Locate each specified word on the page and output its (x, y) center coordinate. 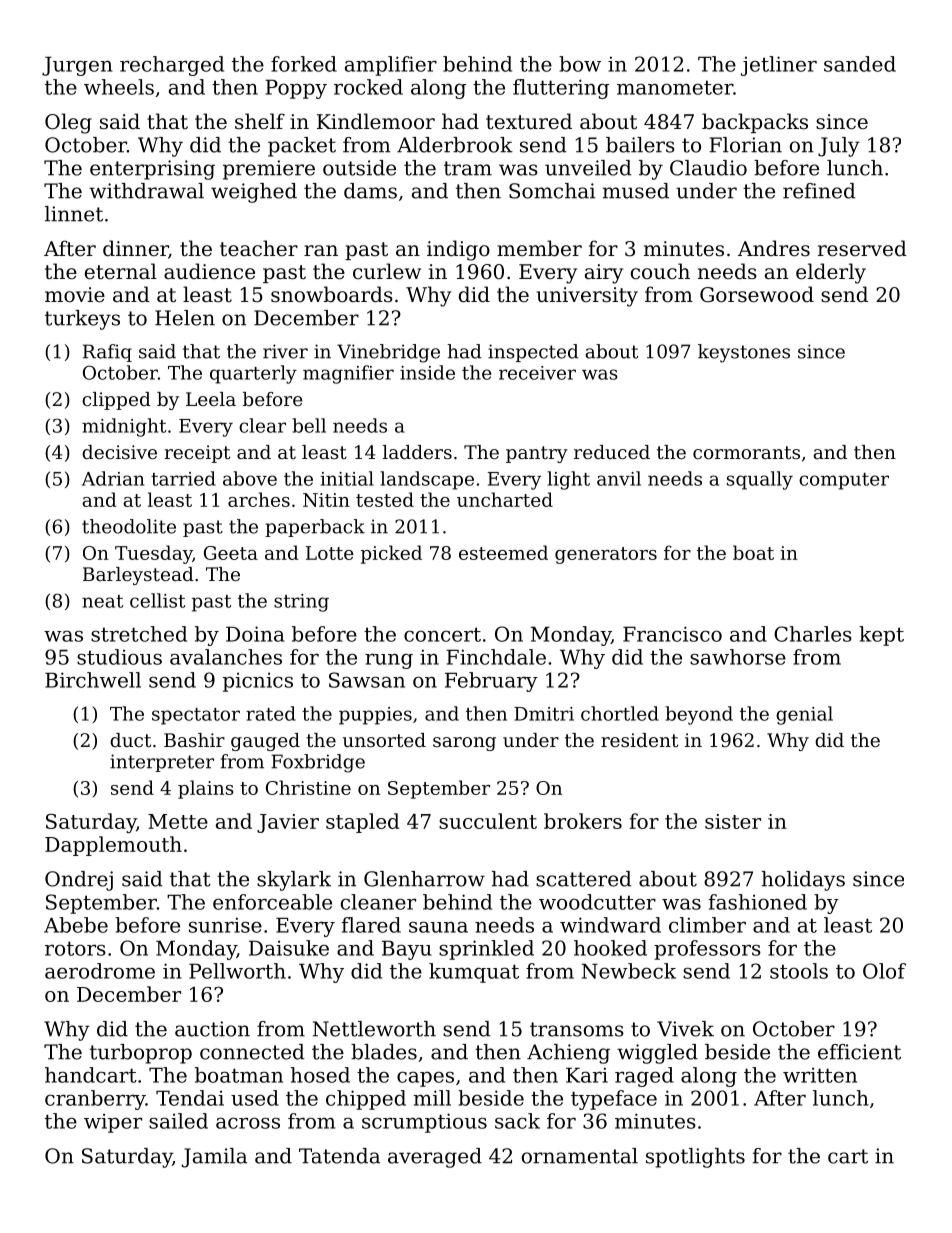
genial (804, 715)
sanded (860, 64)
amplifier (391, 66)
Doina (255, 634)
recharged (172, 66)
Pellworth (237, 971)
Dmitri (544, 714)
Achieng (568, 1054)
